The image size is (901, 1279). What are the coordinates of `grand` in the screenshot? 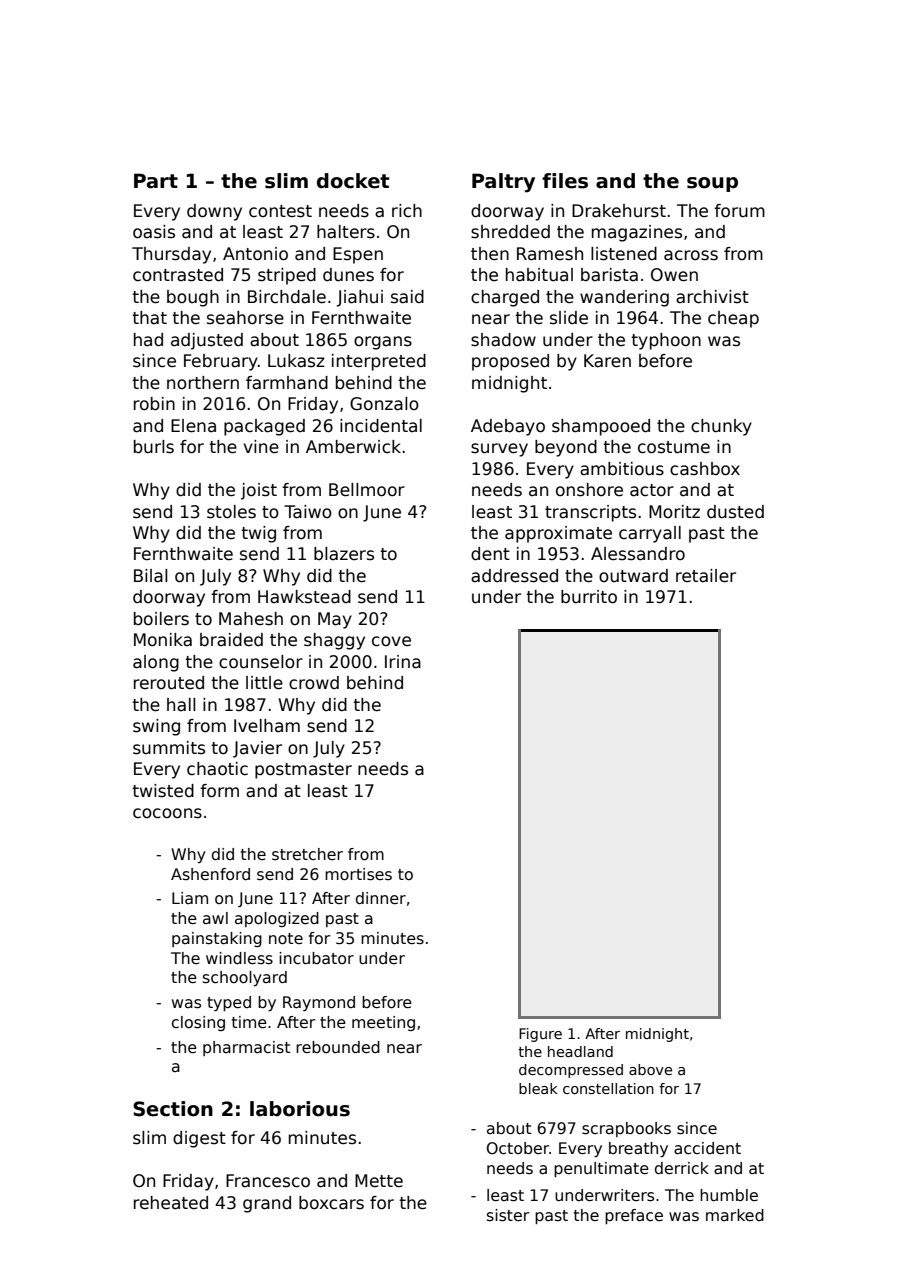 It's located at (267, 1204).
